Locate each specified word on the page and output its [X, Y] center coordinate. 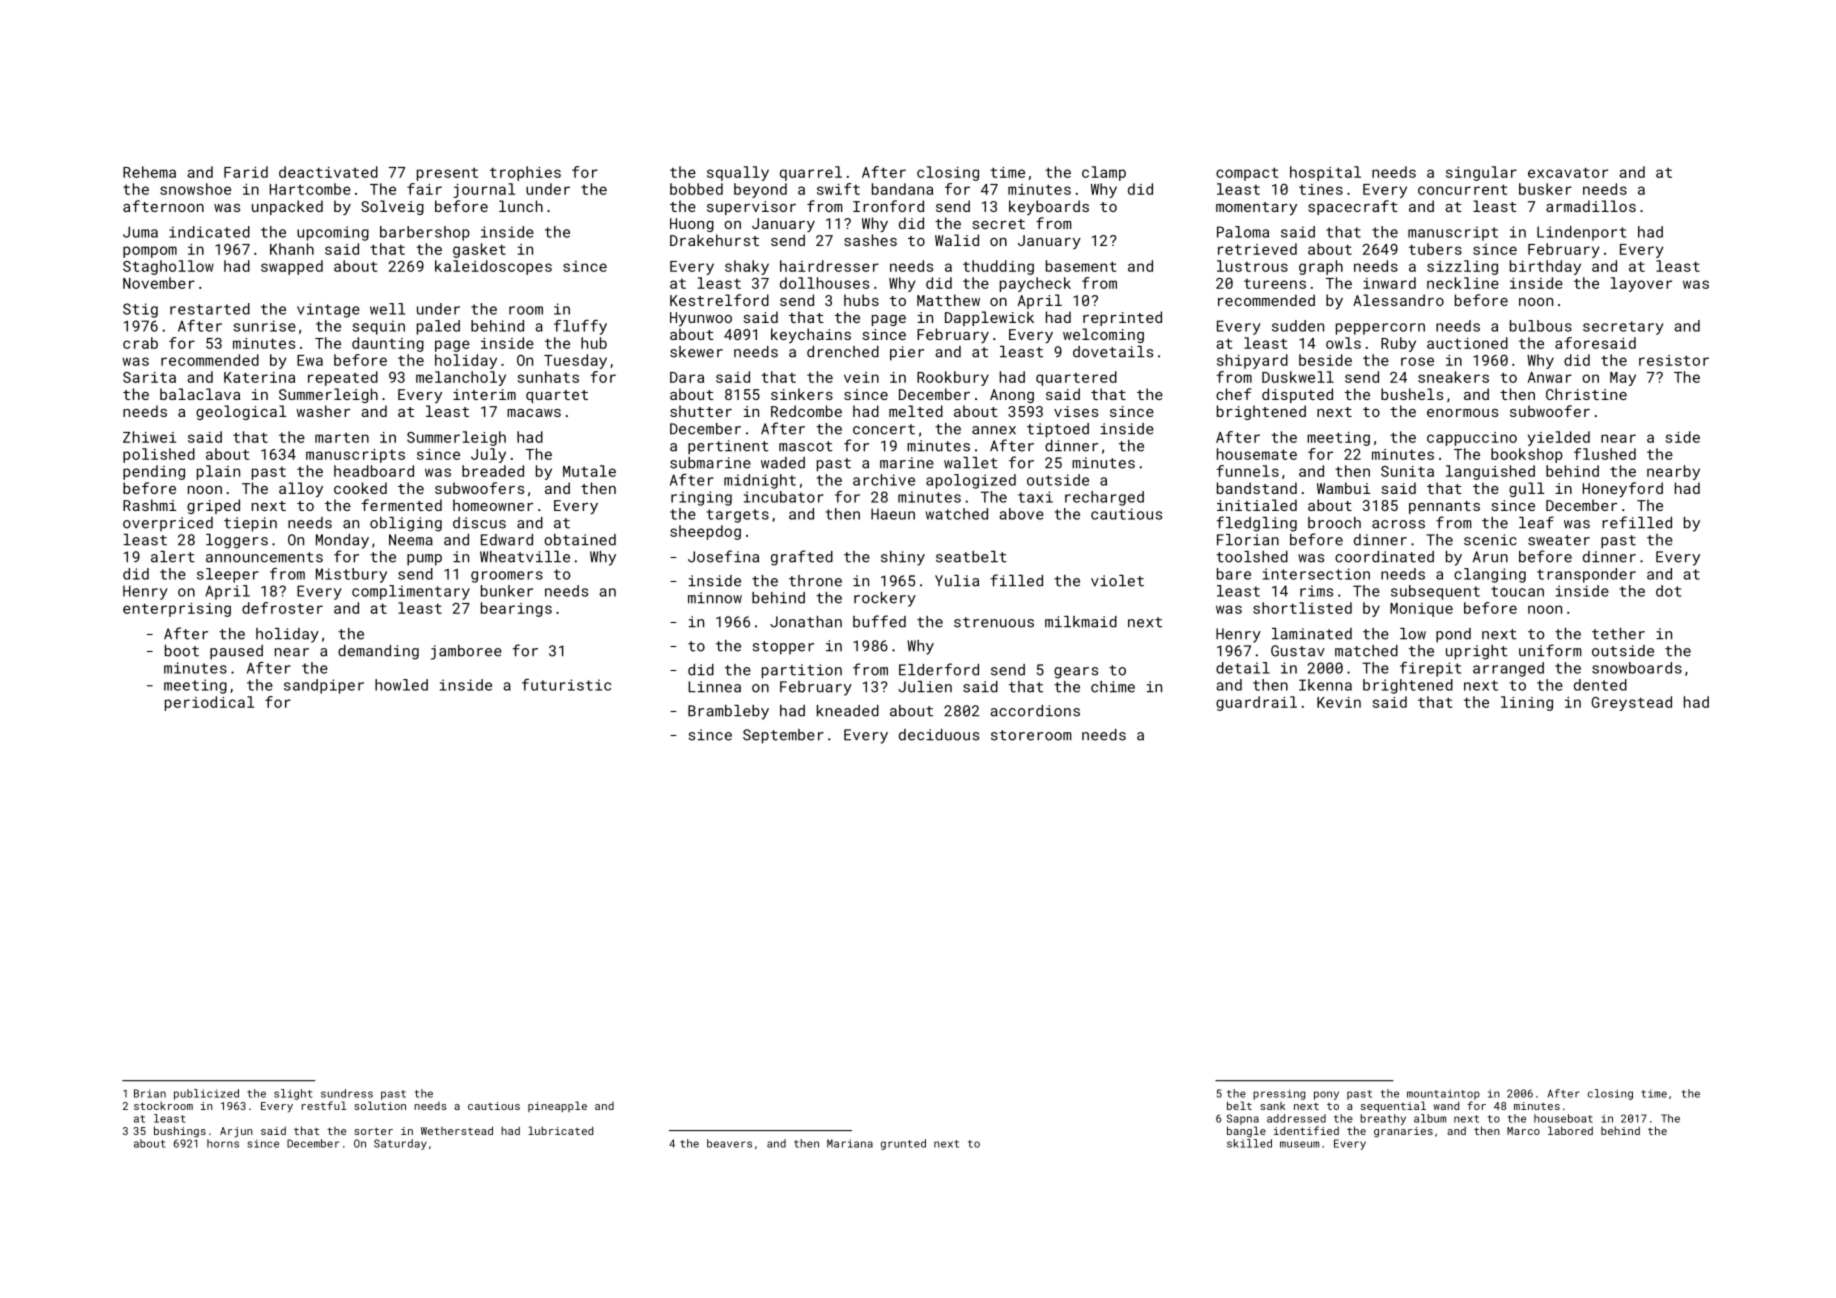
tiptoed [1058, 430]
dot [1668, 591]
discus [479, 523]
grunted [903, 1144]
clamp [1104, 173]
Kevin [1339, 702]
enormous [1462, 413]
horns [223, 1143]
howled [401, 685]
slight [293, 1094]
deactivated [328, 172]
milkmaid [1081, 622]
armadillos [1591, 206]
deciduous [939, 735]
